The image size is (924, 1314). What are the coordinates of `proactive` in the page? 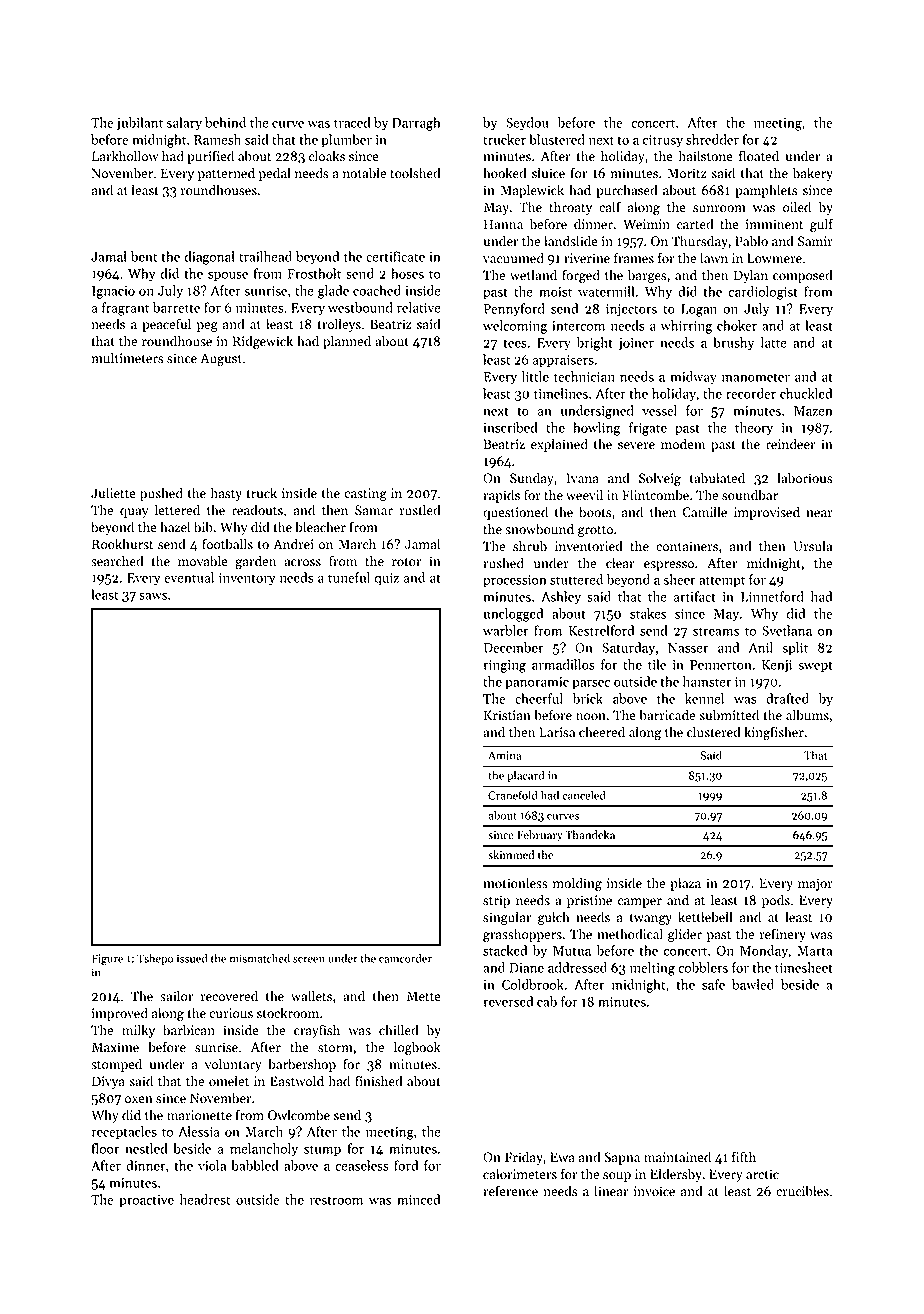 It's located at (146, 1201).
